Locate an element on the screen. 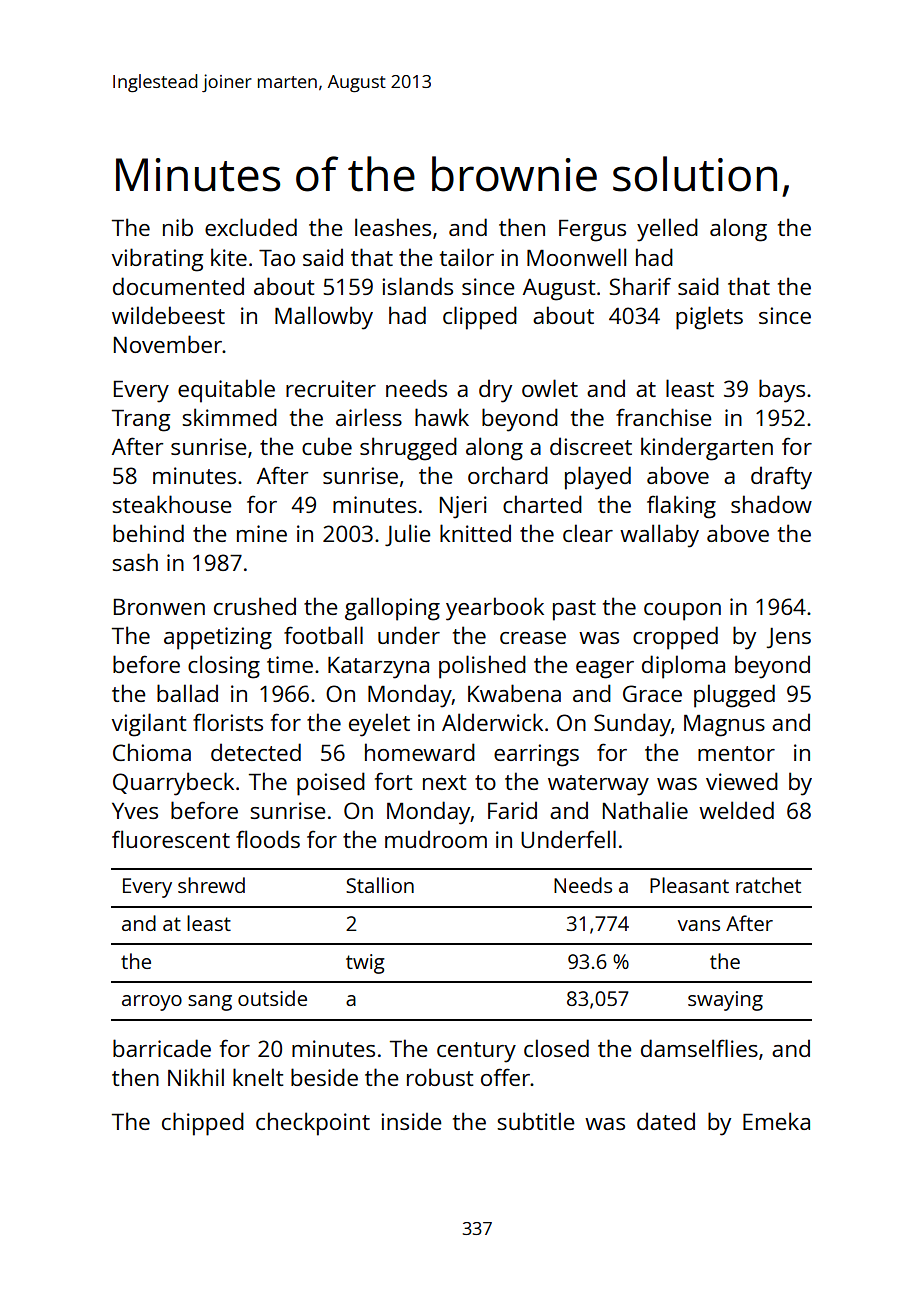 This screenshot has height=1311, width=924. inside is located at coordinates (411, 1121).
